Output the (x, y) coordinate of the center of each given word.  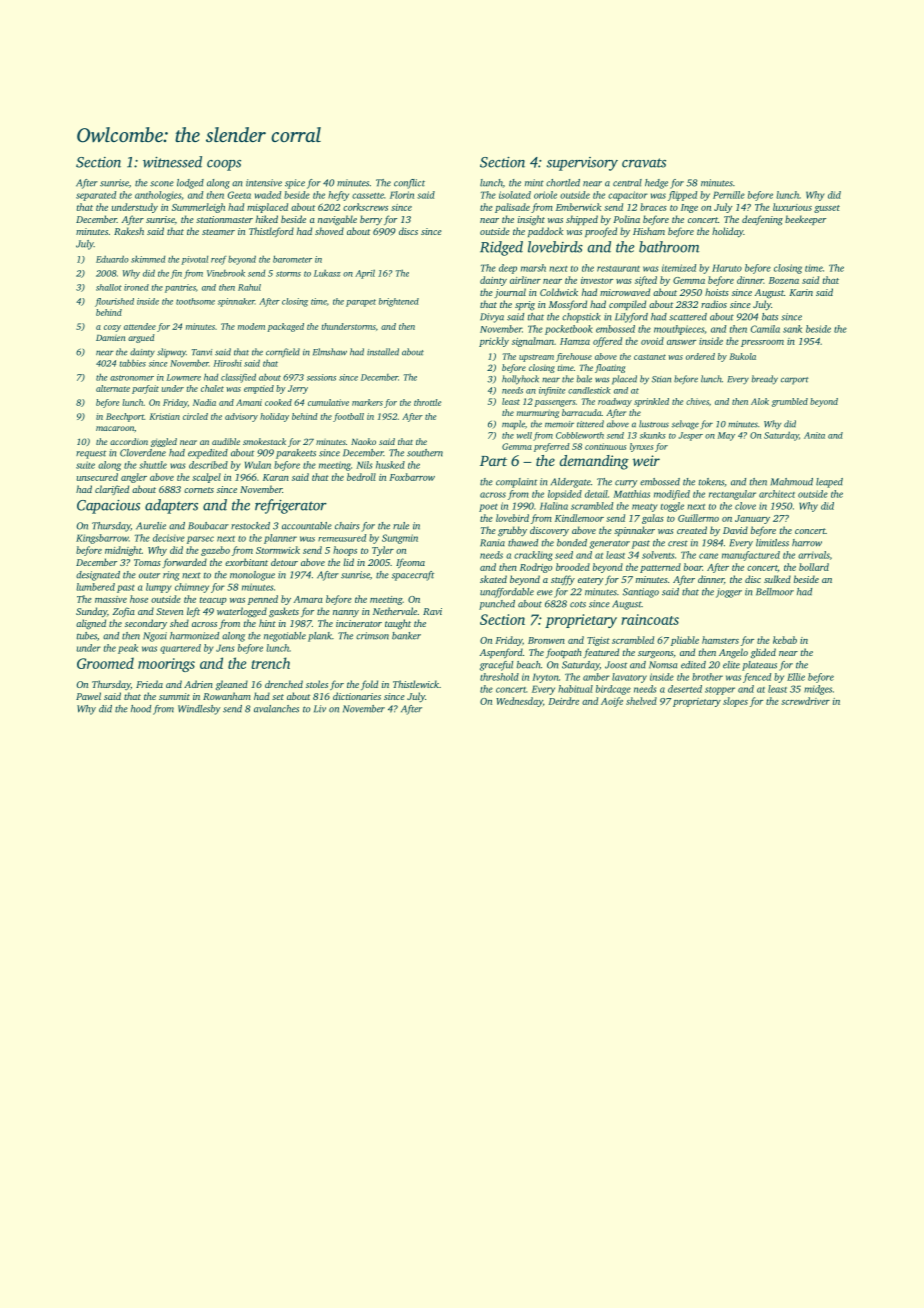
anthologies (158, 196)
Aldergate (571, 483)
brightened (399, 302)
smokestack (264, 441)
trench (270, 663)
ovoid (652, 341)
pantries (180, 288)
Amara (308, 599)
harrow (807, 543)
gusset (827, 209)
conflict (409, 184)
